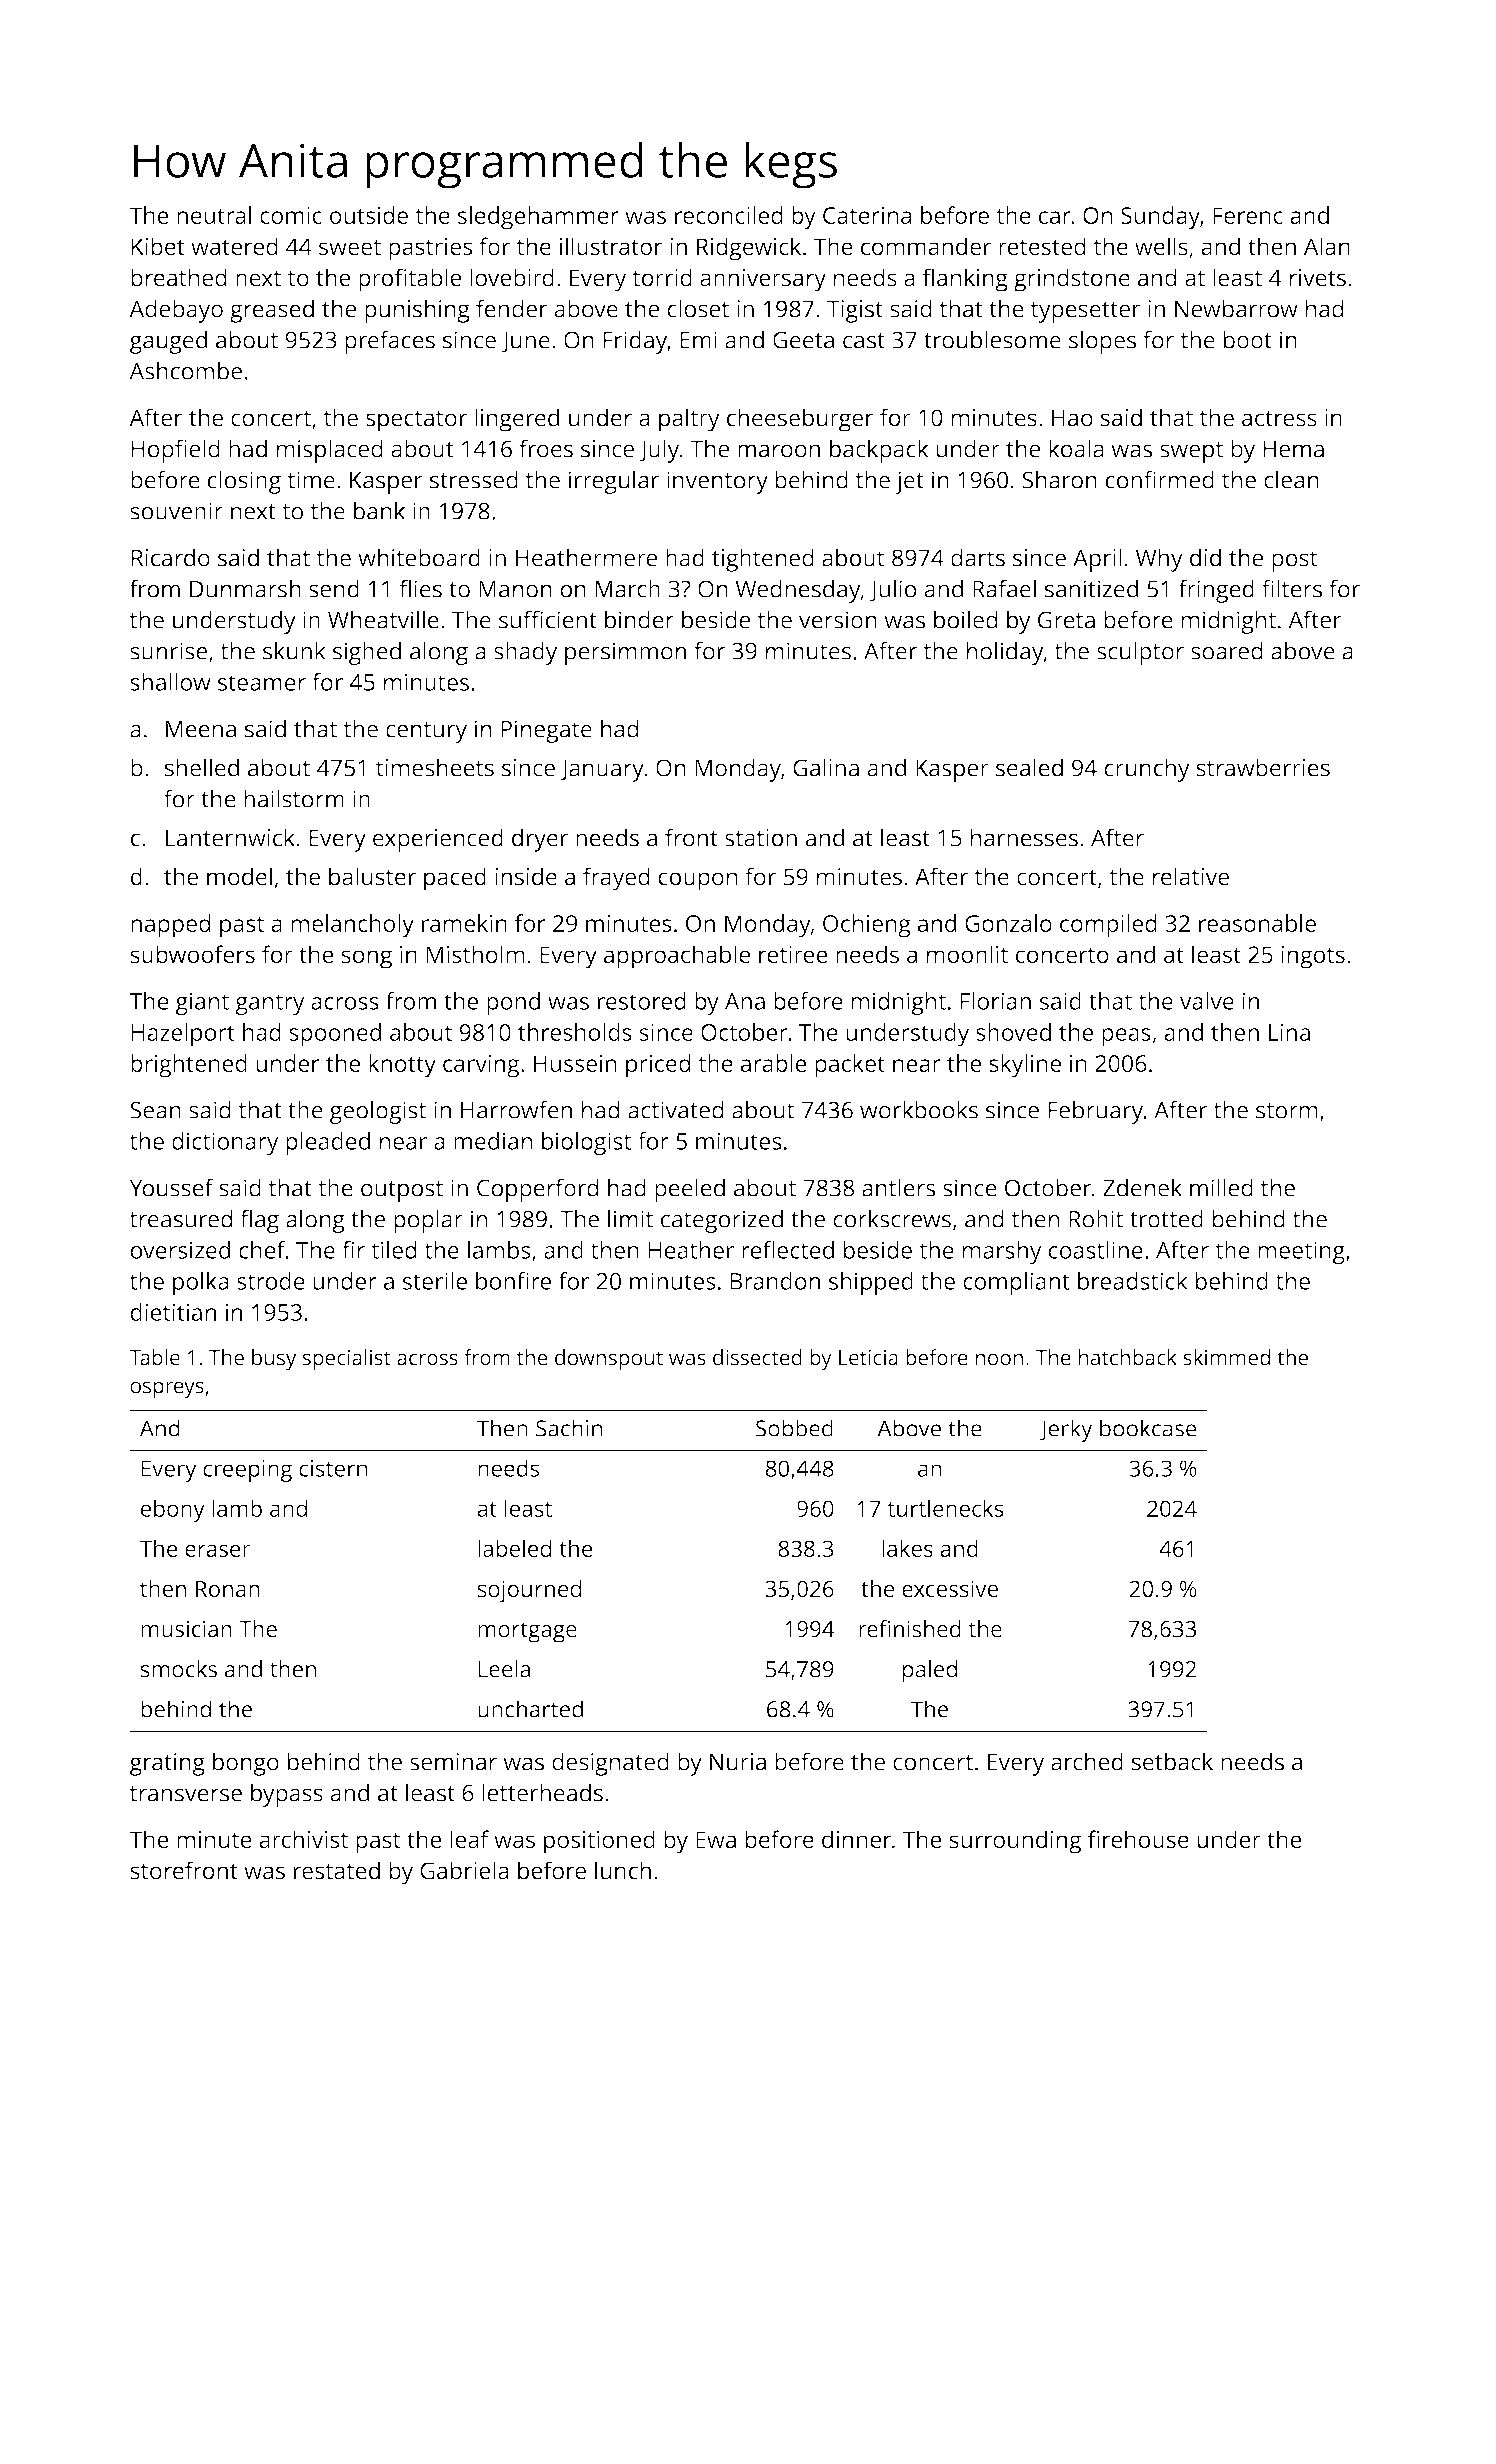 The image size is (1496, 2464). What do you see at coordinates (1279, 419) in the document?
I see `actress` at bounding box center [1279, 419].
